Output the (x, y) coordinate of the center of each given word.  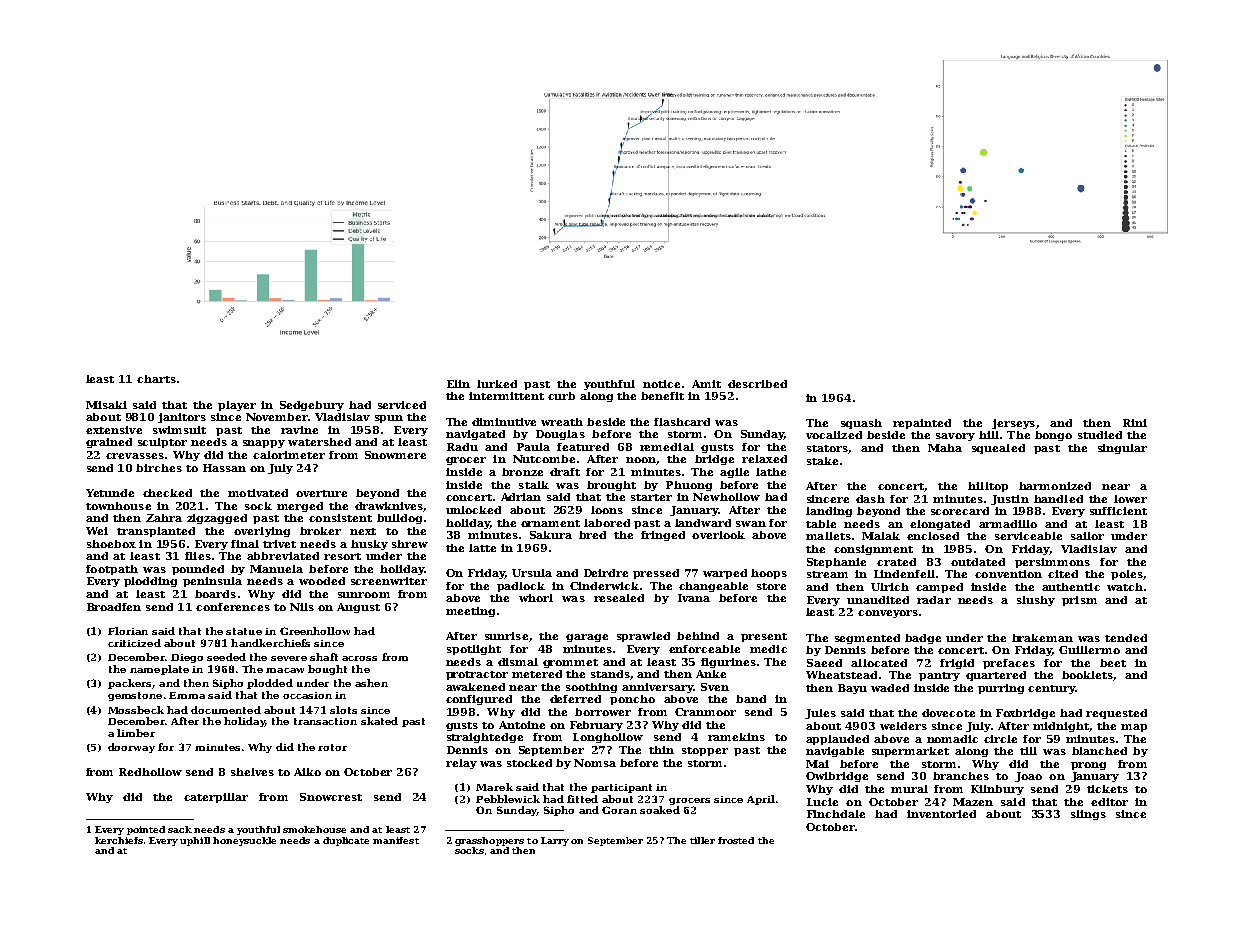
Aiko (307, 772)
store (771, 586)
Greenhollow (315, 631)
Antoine (522, 725)
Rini (1135, 423)
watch (1125, 587)
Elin (458, 384)
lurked (497, 384)
